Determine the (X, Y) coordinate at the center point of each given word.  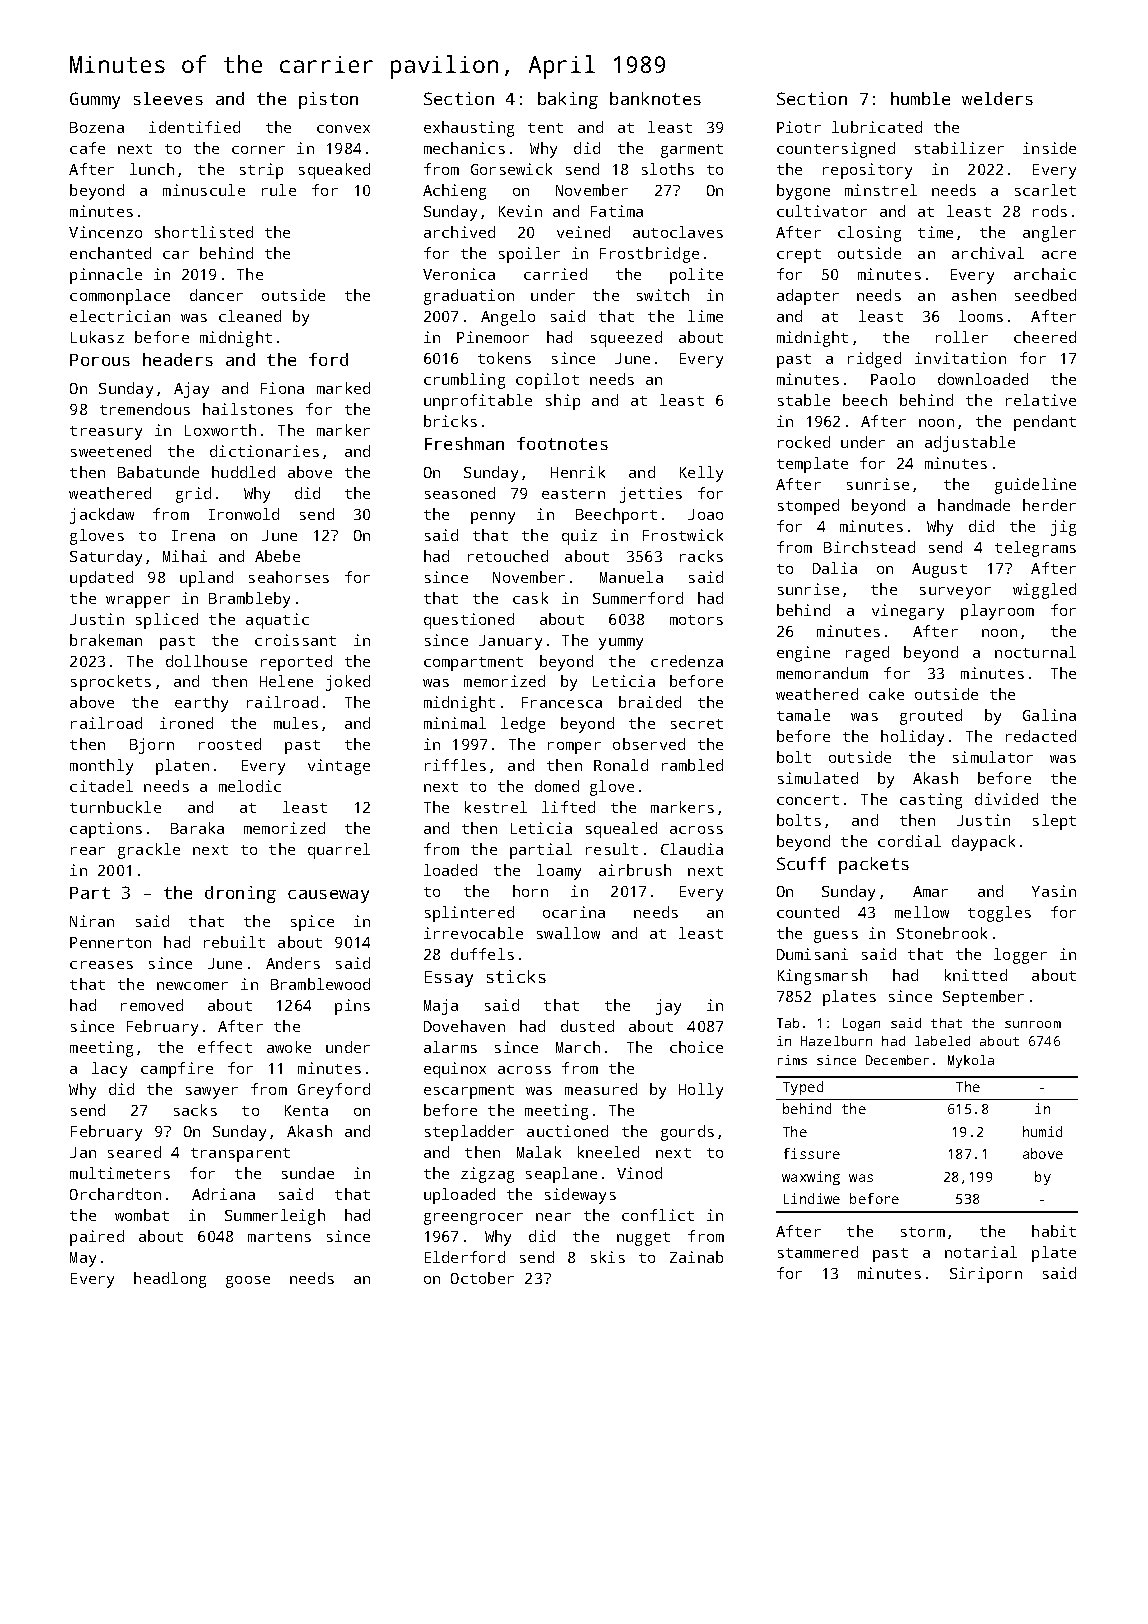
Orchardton (115, 1194)
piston (328, 100)
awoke (289, 1047)
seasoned (460, 493)
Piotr (799, 127)
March (578, 1047)
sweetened (111, 451)
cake (886, 694)
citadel (101, 786)
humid (1042, 1131)
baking (568, 100)
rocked (804, 442)
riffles (455, 765)
